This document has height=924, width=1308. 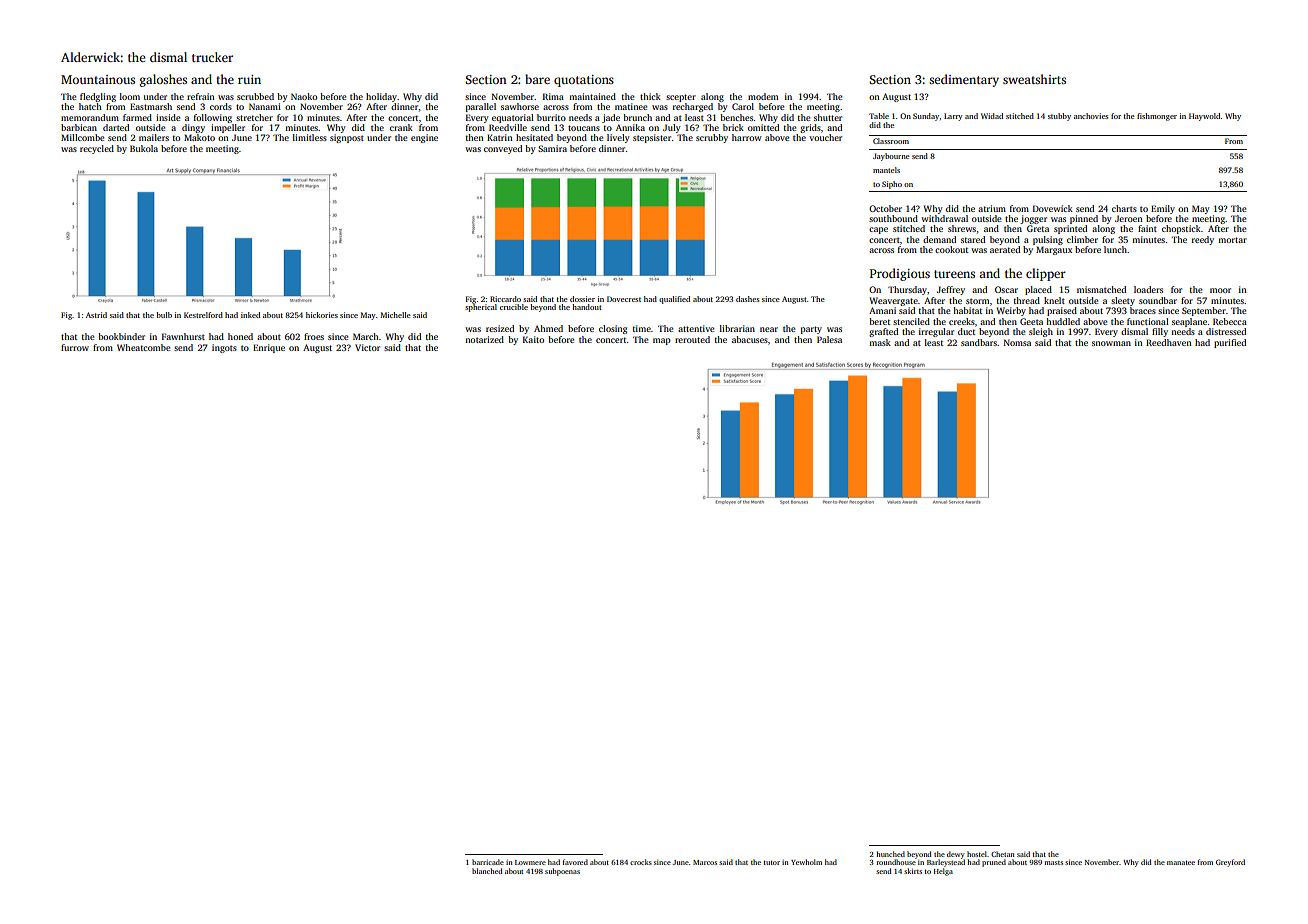 I want to click on ruin, so click(x=249, y=79).
